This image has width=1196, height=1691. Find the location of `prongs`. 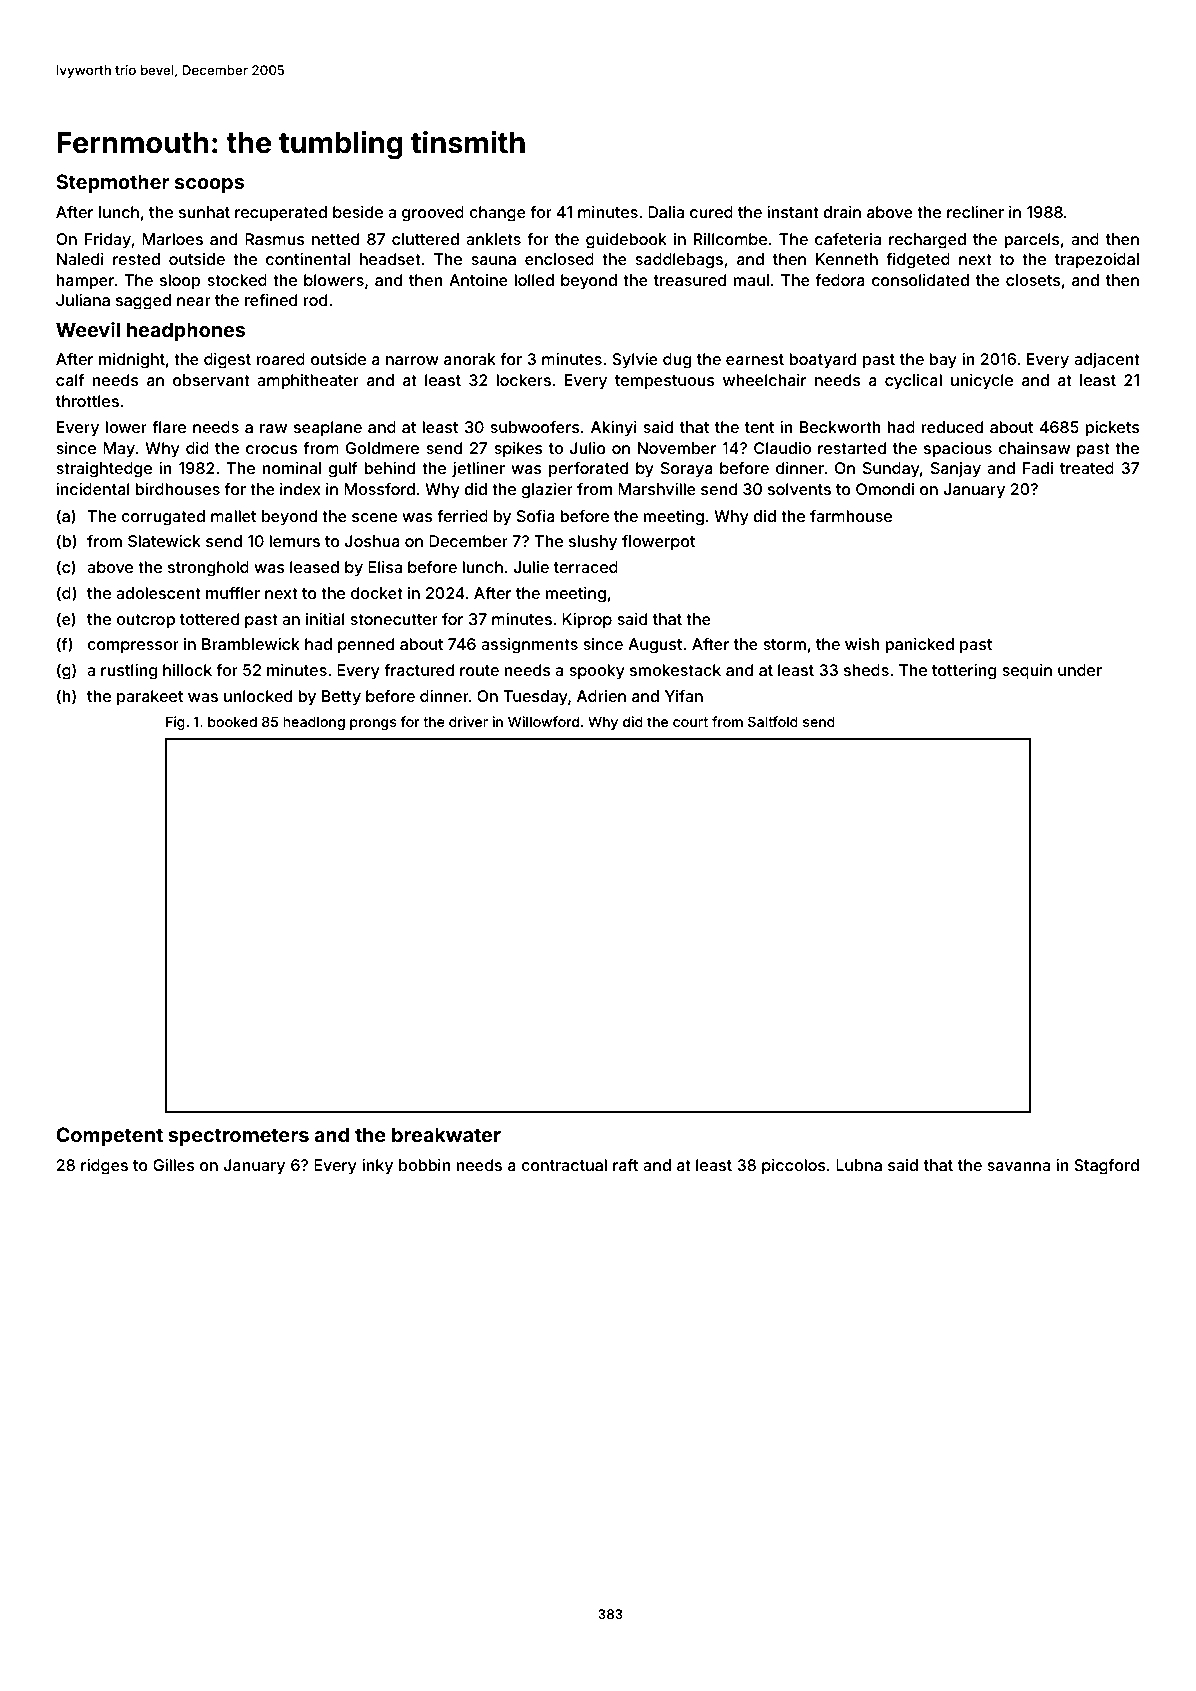

prongs is located at coordinates (373, 724).
